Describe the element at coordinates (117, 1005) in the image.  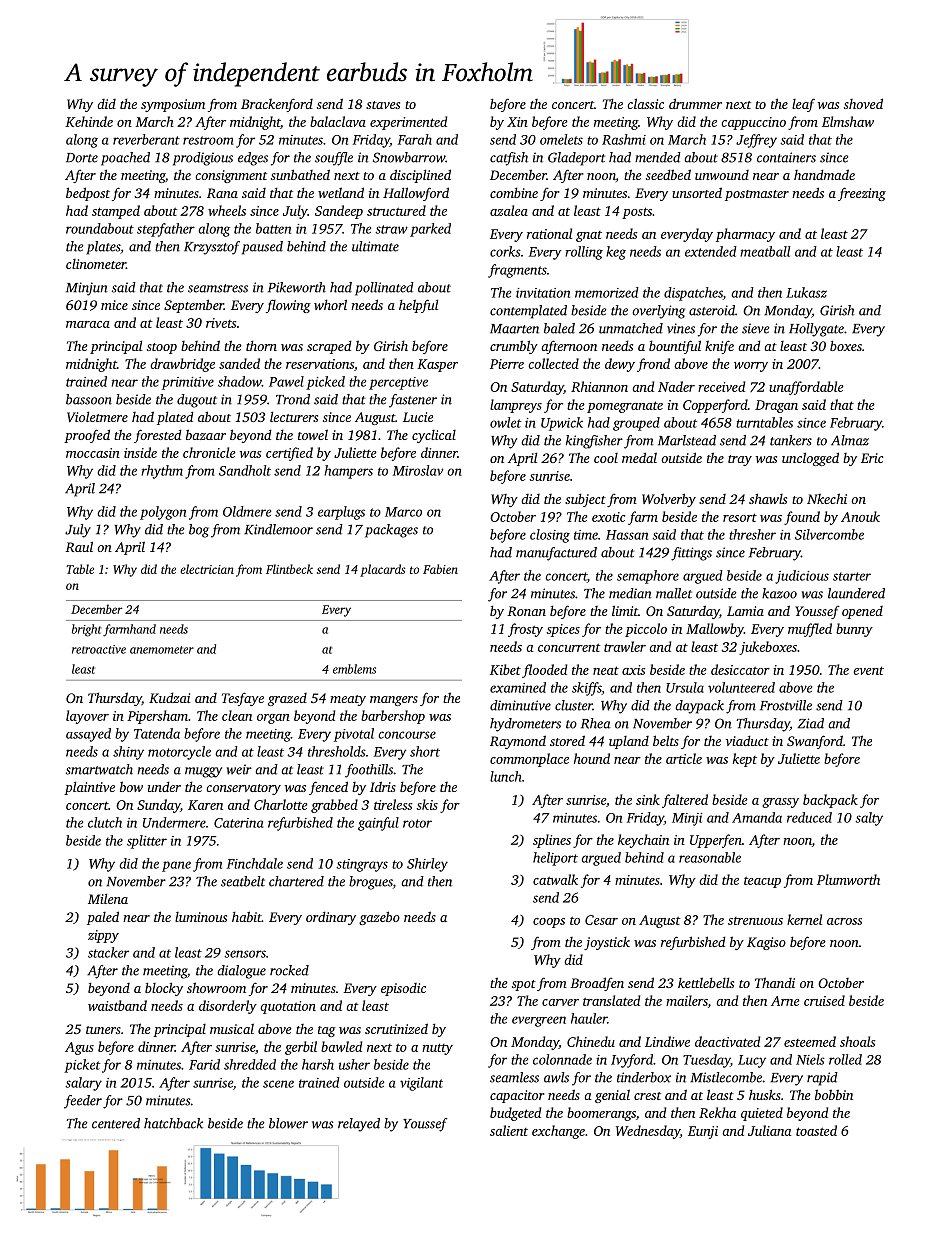
I see `waistband` at that location.
